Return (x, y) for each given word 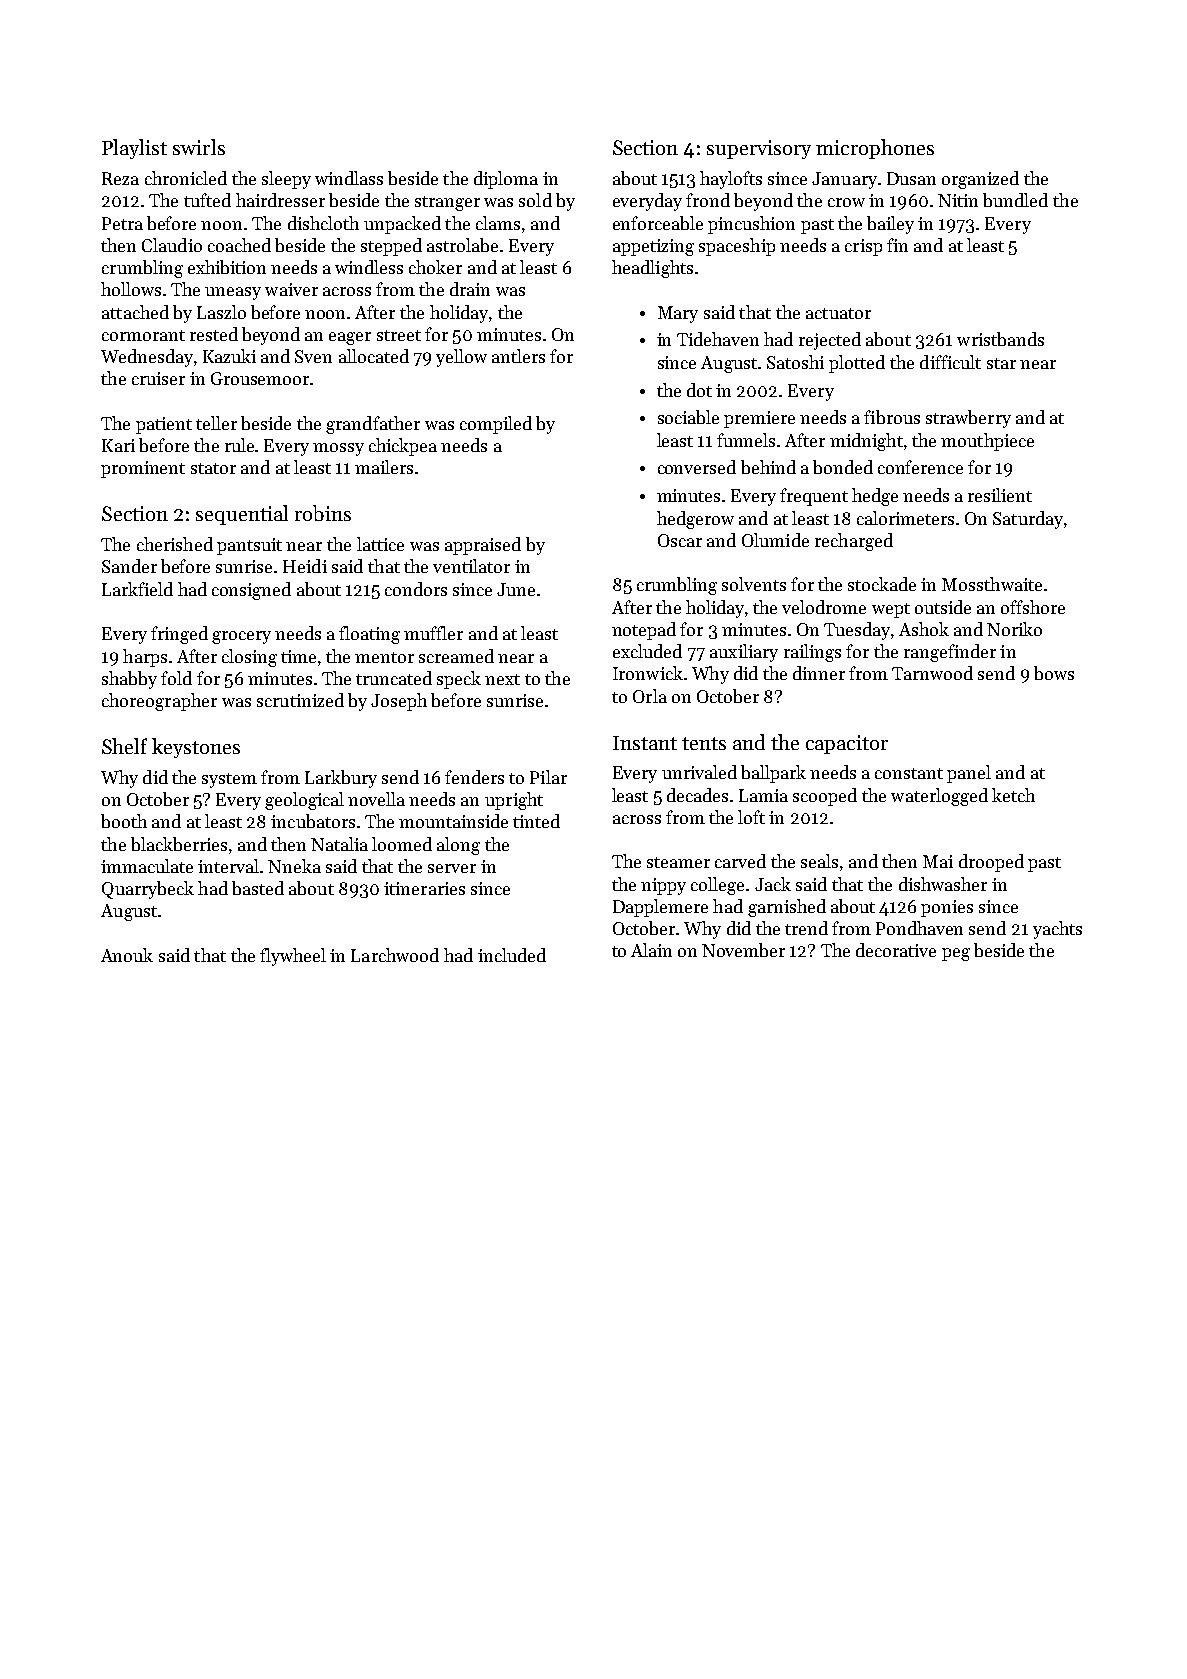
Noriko (1014, 629)
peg (956, 954)
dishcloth (323, 223)
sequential (242, 515)
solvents (754, 584)
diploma (506, 180)
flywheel (293, 957)
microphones (875, 149)
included (512, 955)
